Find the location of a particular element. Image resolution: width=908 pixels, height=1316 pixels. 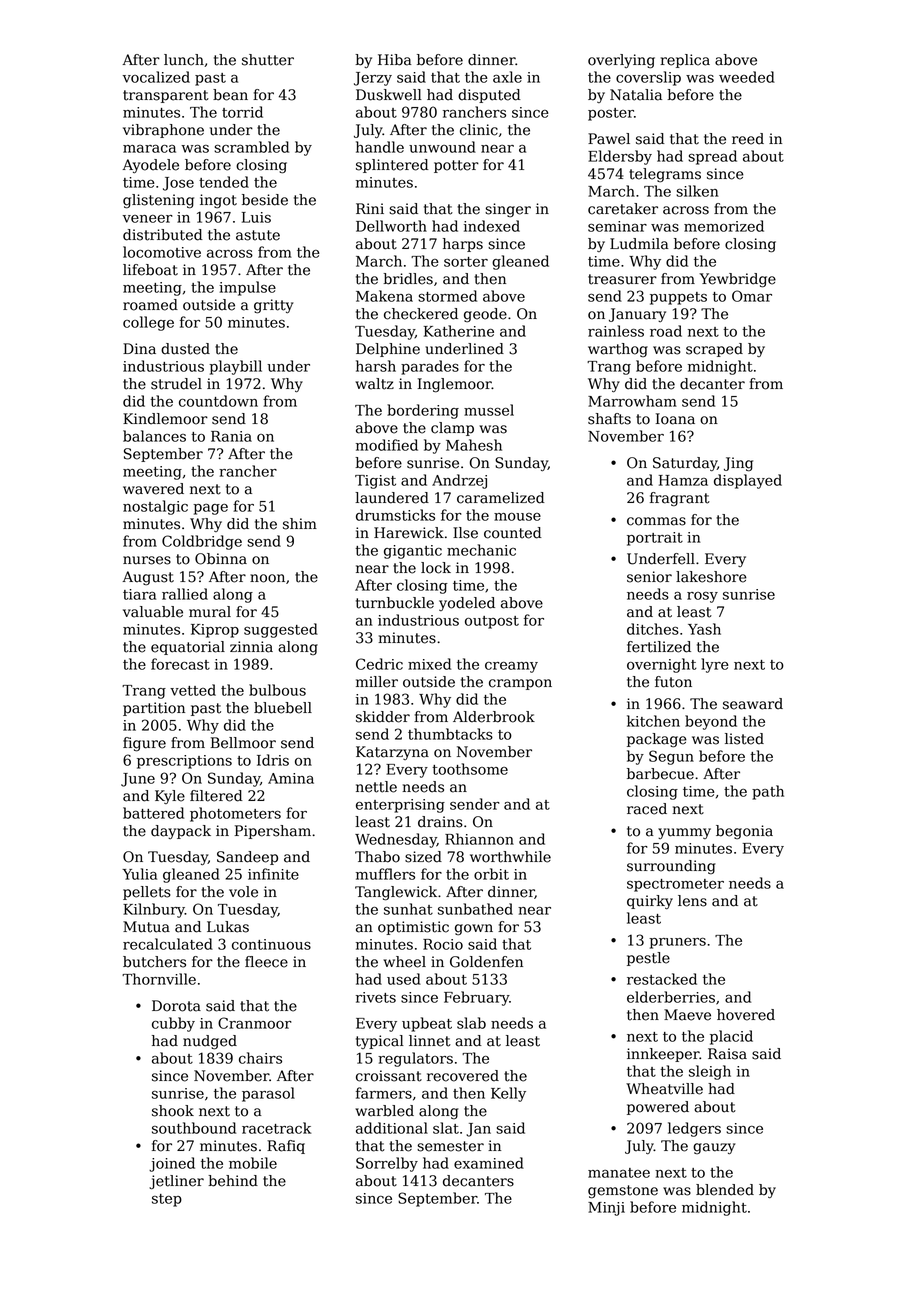

optimistic is located at coordinates (413, 928).
